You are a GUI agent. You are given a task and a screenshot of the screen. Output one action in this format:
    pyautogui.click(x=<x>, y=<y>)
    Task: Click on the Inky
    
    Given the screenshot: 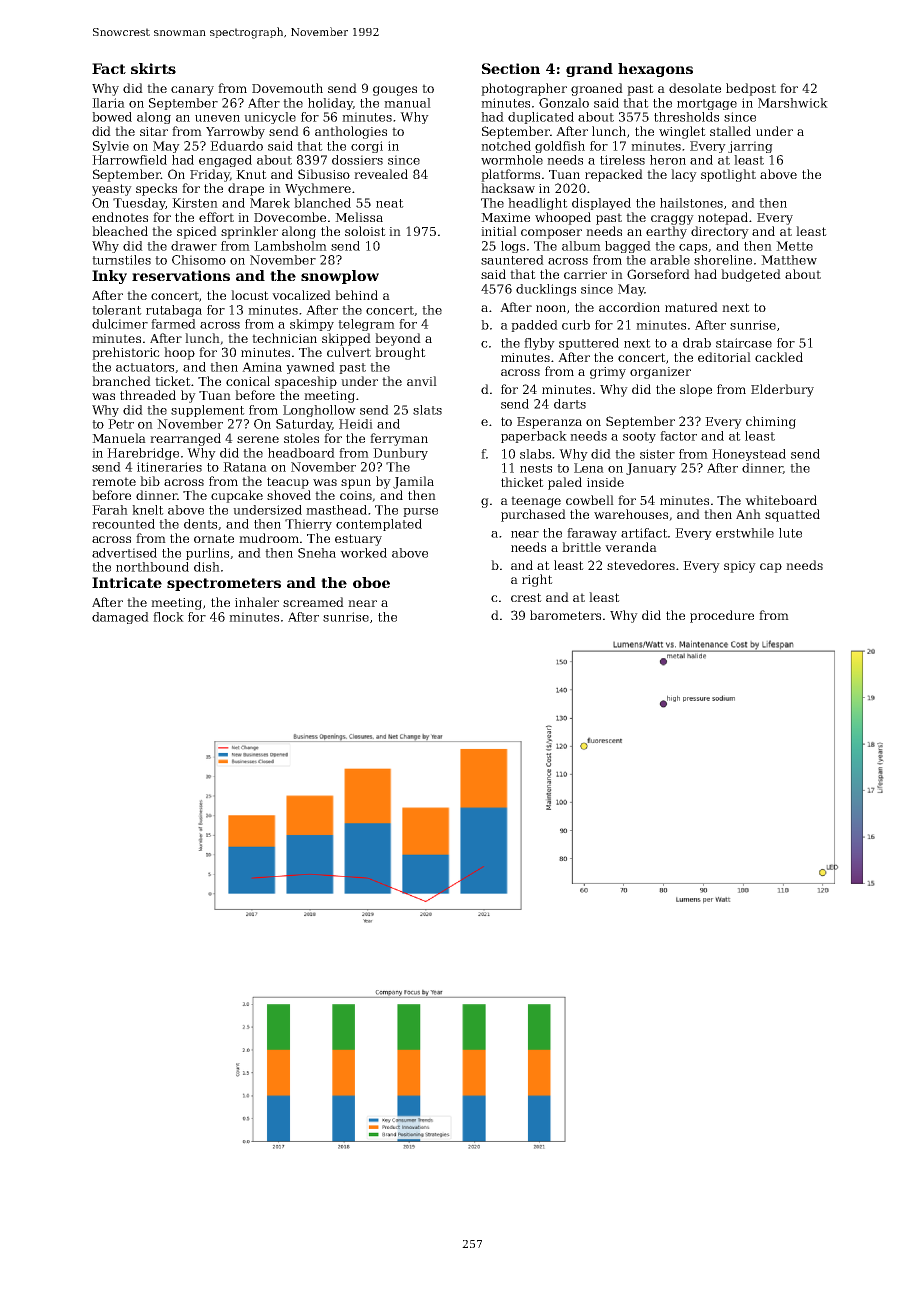 What is the action you would take?
    pyautogui.click(x=109, y=277)
